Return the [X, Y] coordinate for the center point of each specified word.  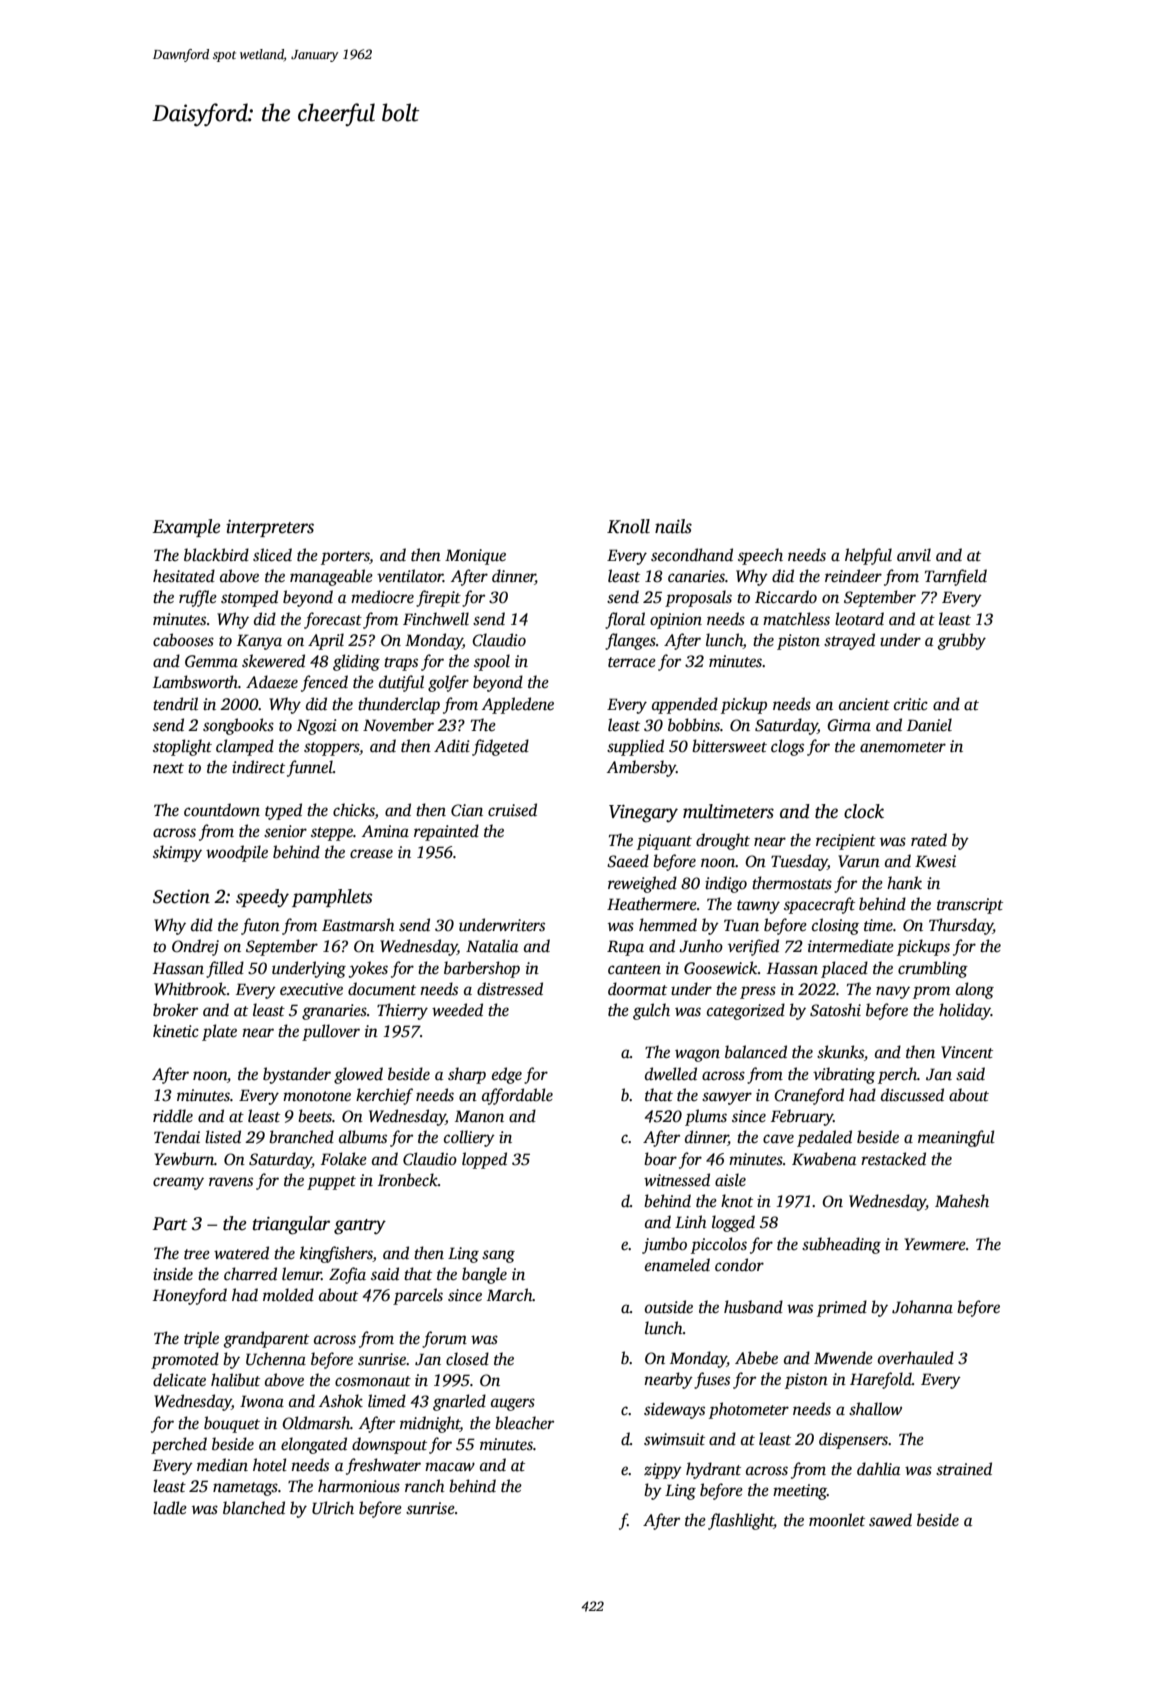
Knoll [628, 526]
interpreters [270, 528]
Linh [691, 1221]
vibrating [844, 1075]
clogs [787, 747]
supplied [635, 747]
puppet [331, 1183]
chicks [354, 810]
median [222, 1465]
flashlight [741, 1521]
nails [673, 526]
